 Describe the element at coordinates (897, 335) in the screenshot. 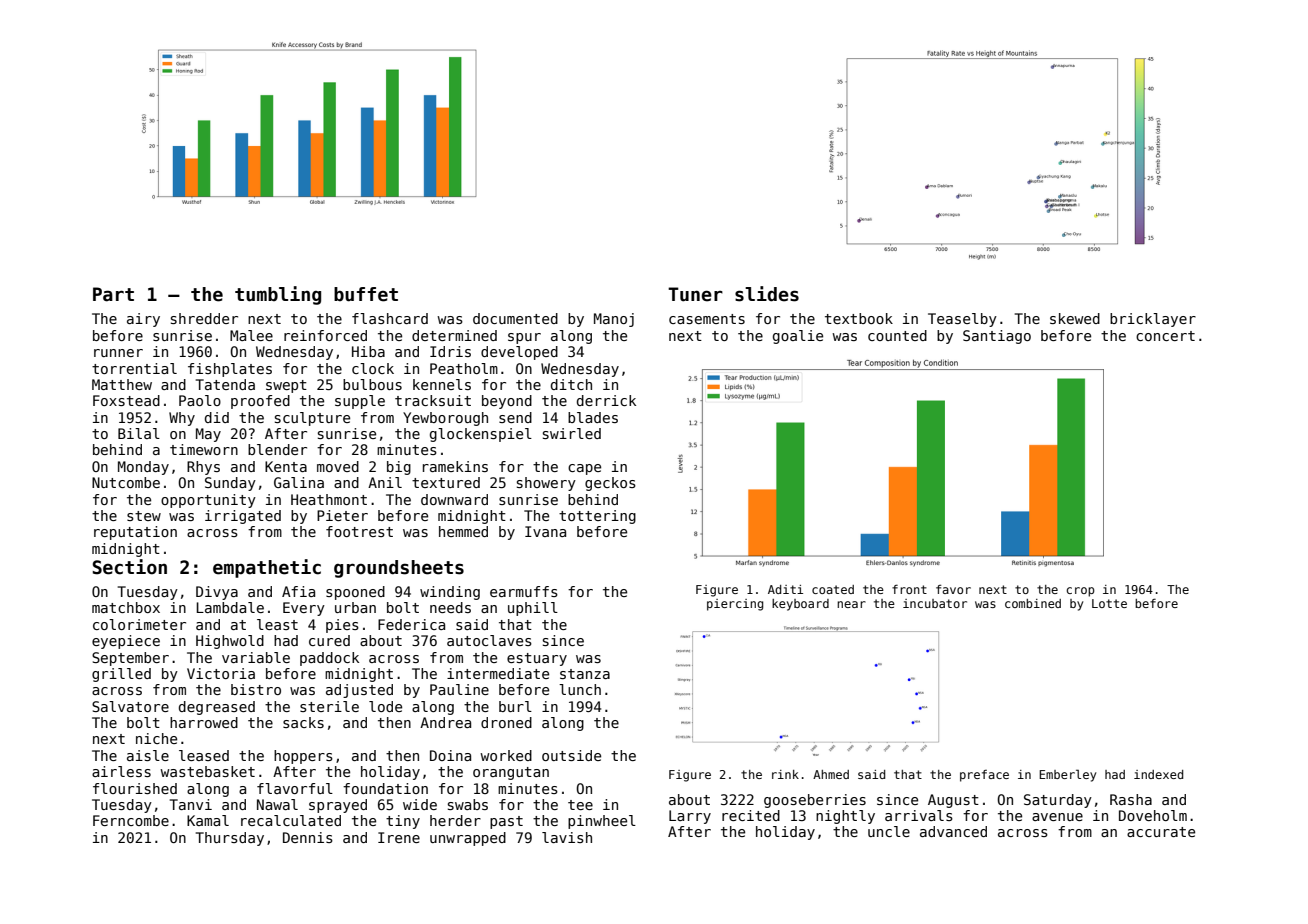

I see `counted` at that location.
